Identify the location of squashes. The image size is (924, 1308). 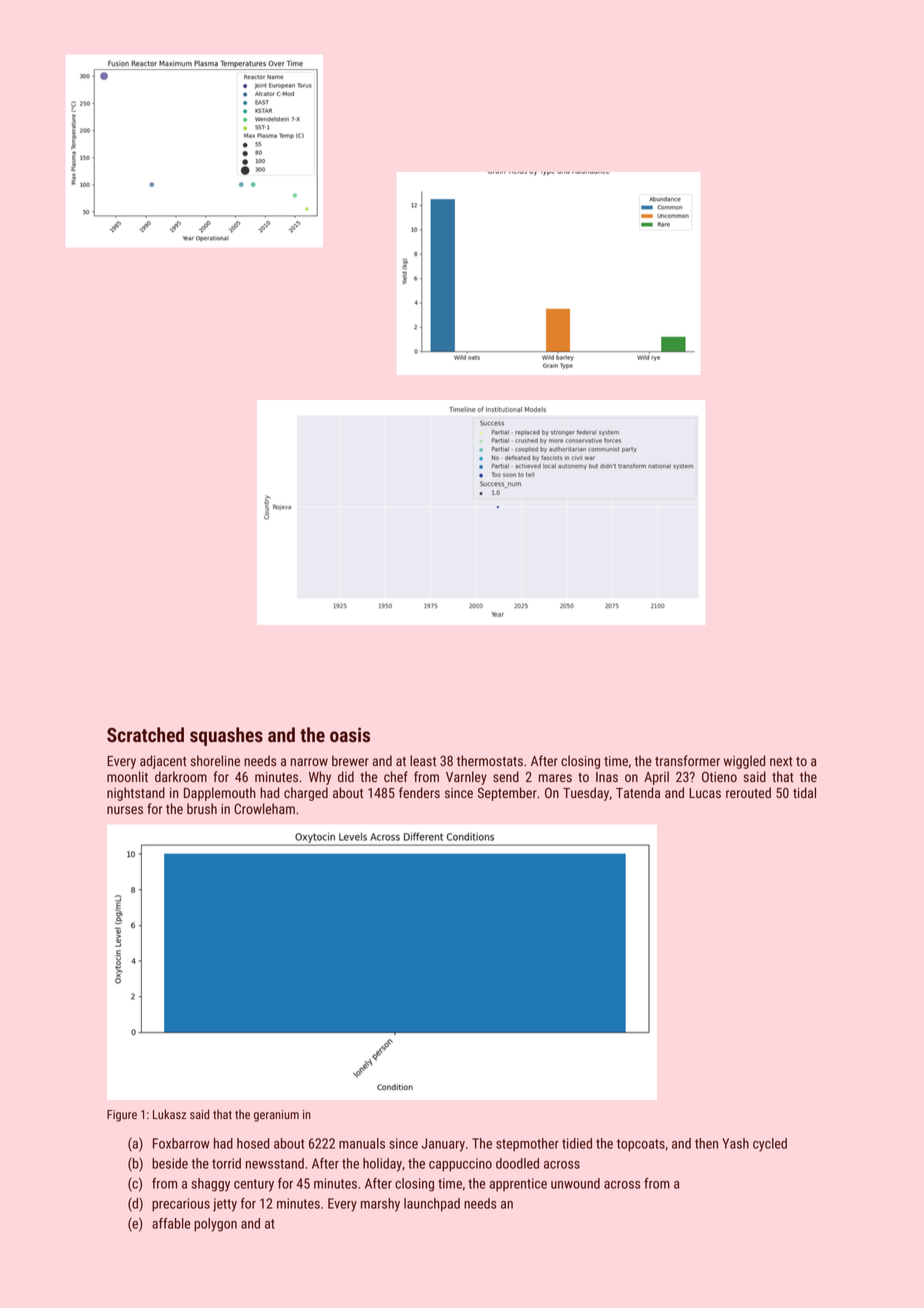
(226, 736).
